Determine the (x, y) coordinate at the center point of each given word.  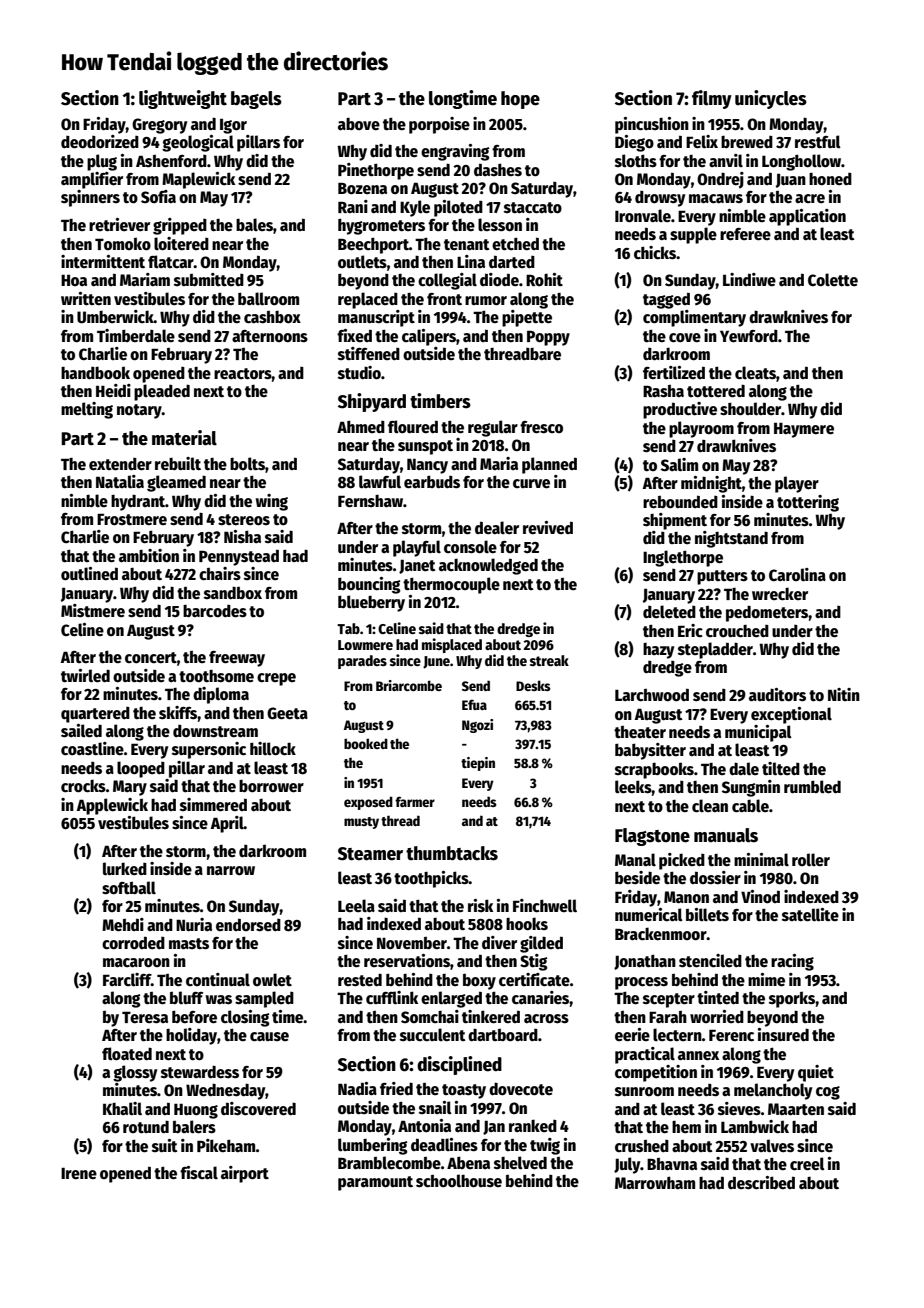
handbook (95, 372)
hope (520, 100)
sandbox (233, 592)
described (761, 1183)
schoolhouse (459, 1180)
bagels (256, 100)
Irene (79, 1173)
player (797, 484)
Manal (635, 859)
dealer (497, 527)
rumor (486, 300)
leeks (633, 787)
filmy (712, 99)
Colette (833, 279)
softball (129, 887)
